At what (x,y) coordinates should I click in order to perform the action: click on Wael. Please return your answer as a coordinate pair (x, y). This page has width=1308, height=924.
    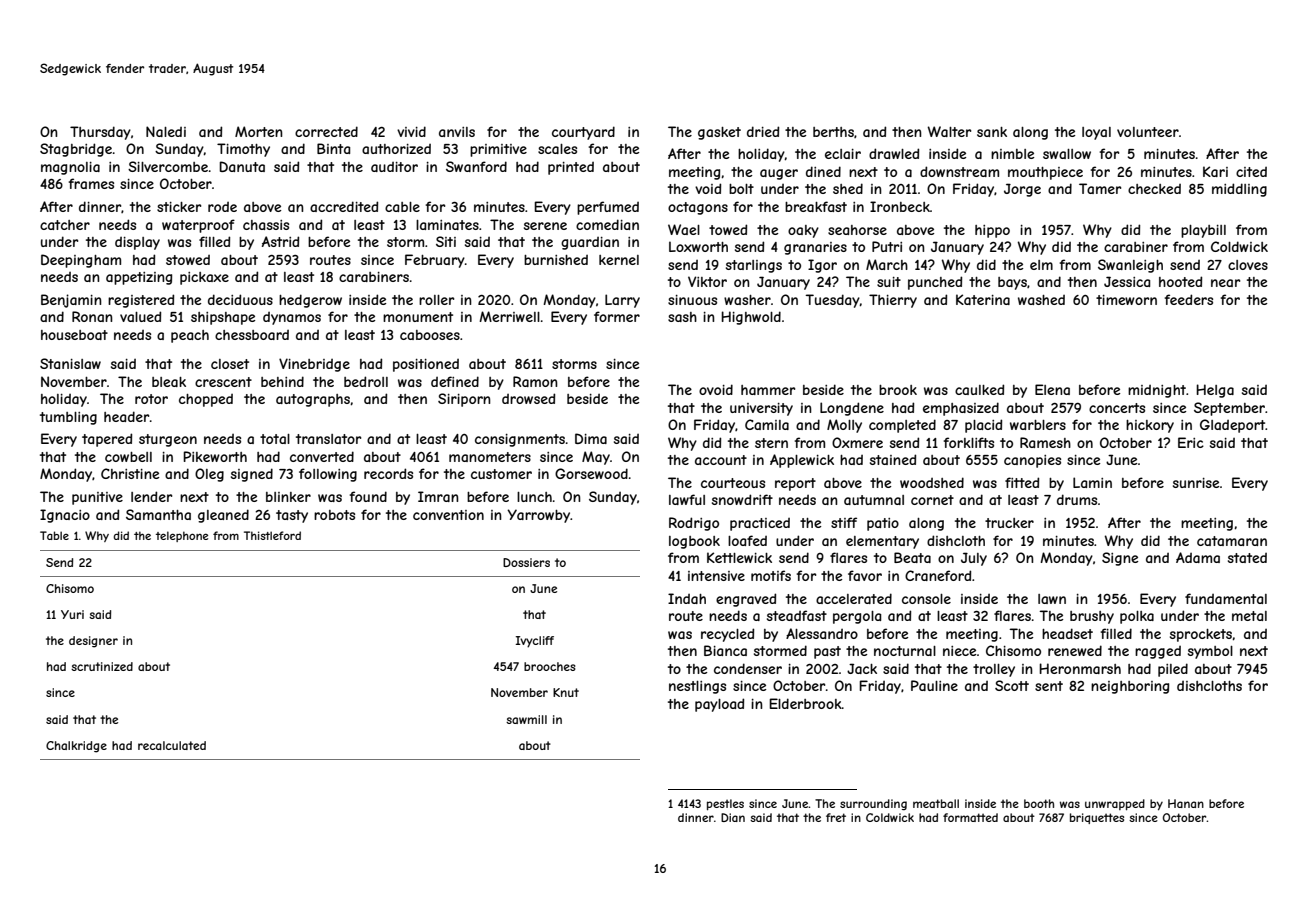
    Looking at the image, I should click on (684, 229).
